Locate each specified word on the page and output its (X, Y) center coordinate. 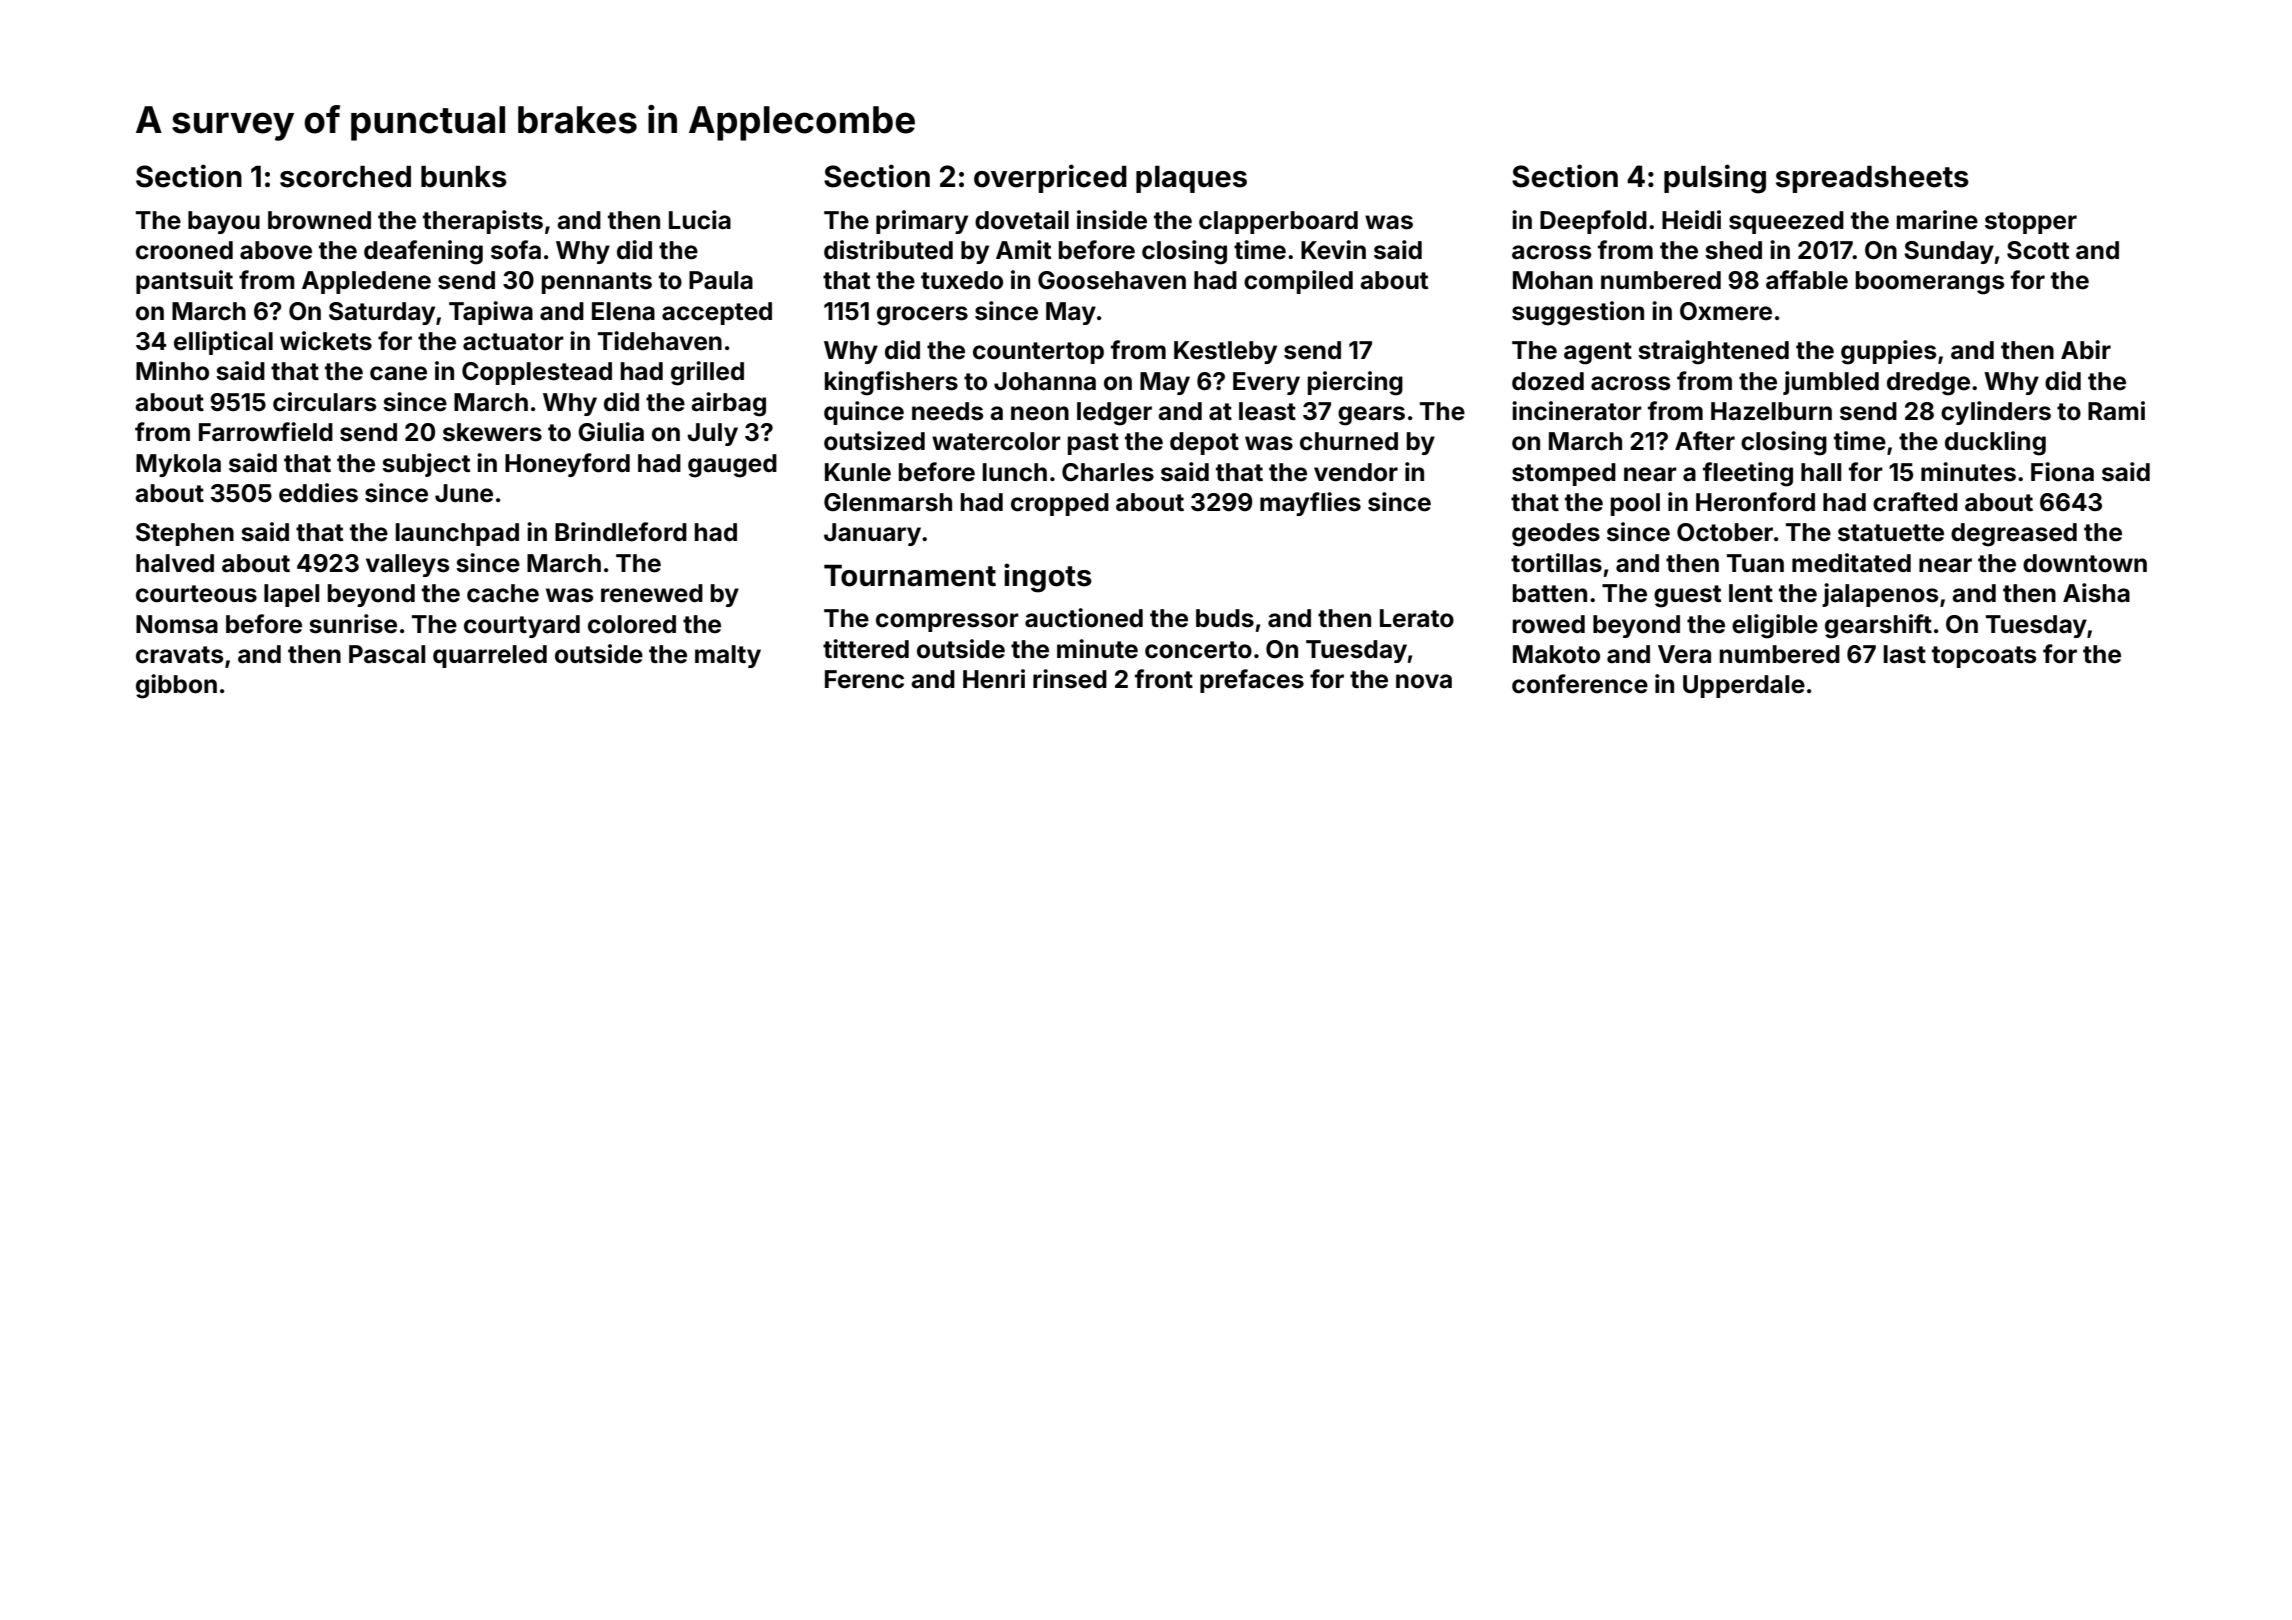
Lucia (700, 220)
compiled (1298, 282)
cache (503, 593)
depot (1204, 443)
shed (1733, 250)
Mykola (178, 465)
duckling (1995, 443)
